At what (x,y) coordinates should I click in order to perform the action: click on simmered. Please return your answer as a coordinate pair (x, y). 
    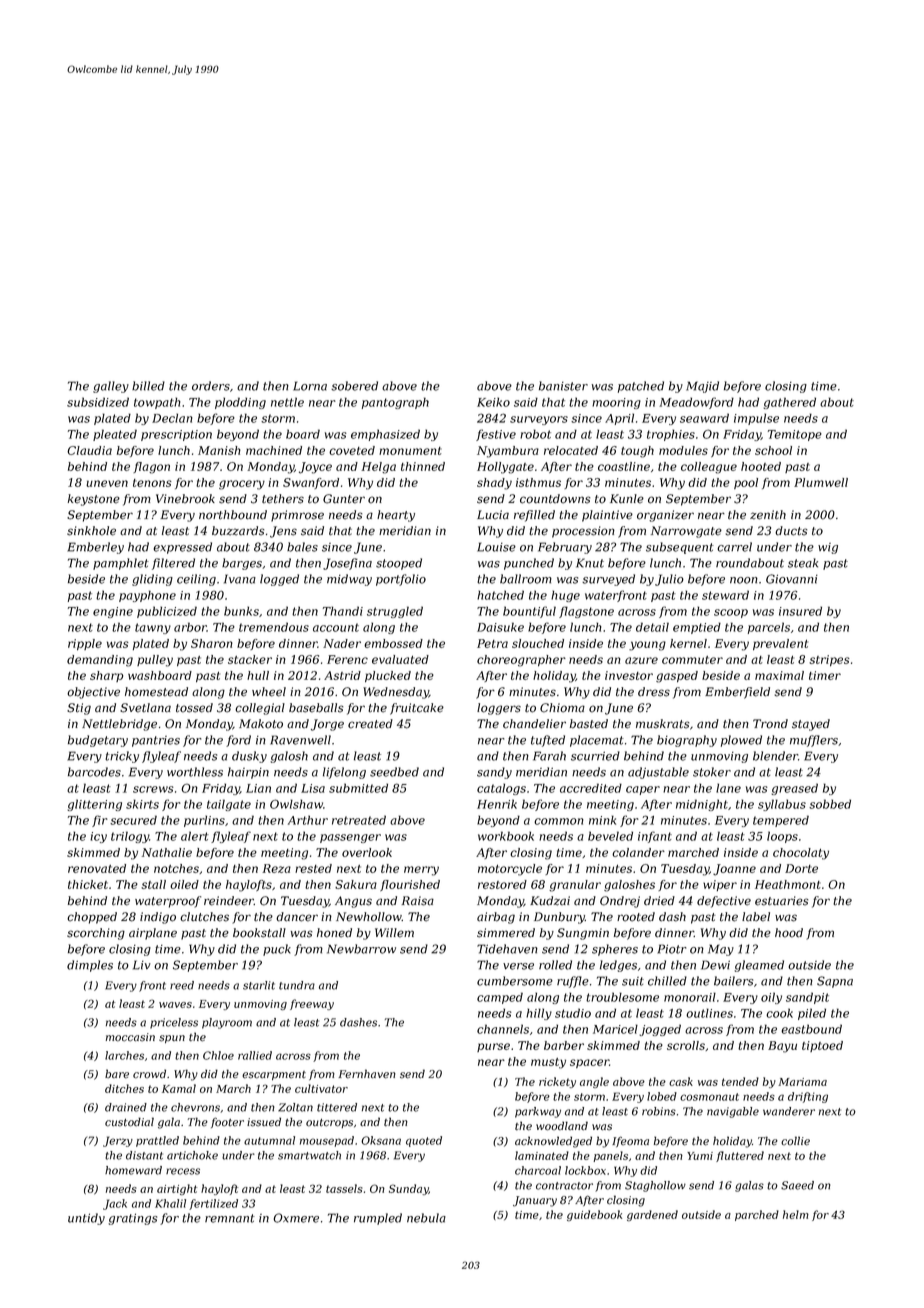
    Looking at the image, I should click on (506, 933).
